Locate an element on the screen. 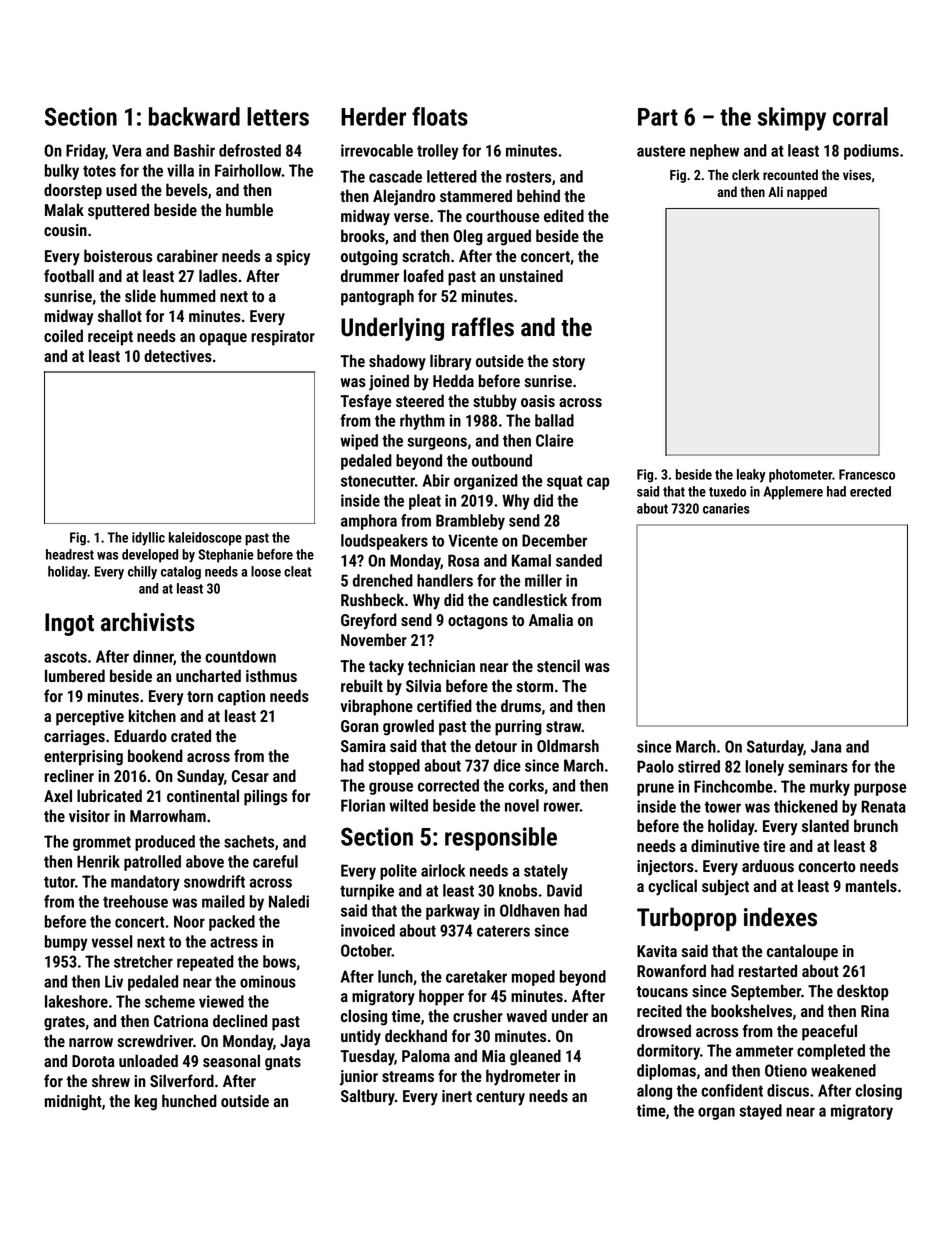  detectives is located at coordinates (178, 355).
